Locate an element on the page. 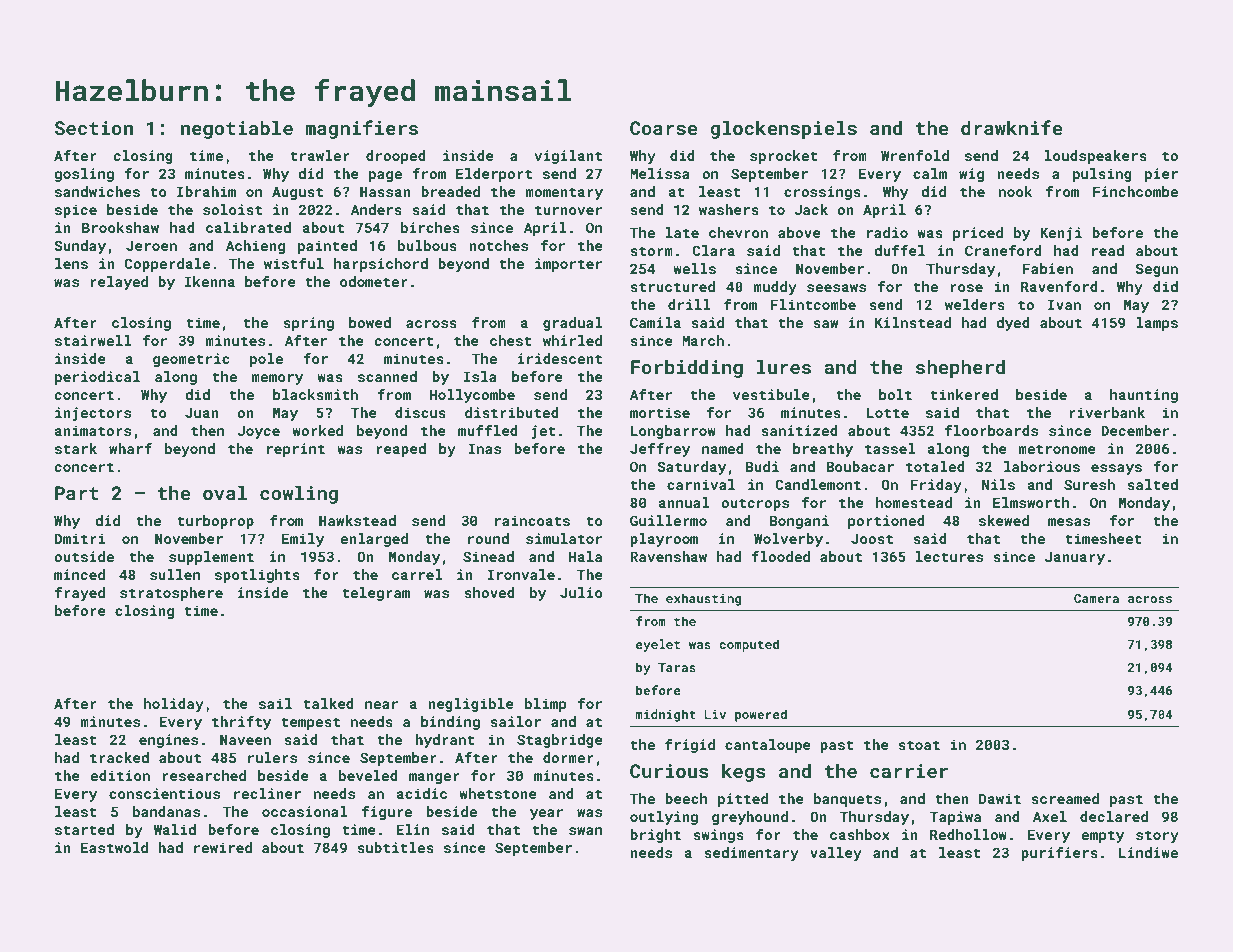 The width and height of the page is (1233, 952). Elderport is located at coordinates (494, 175).
